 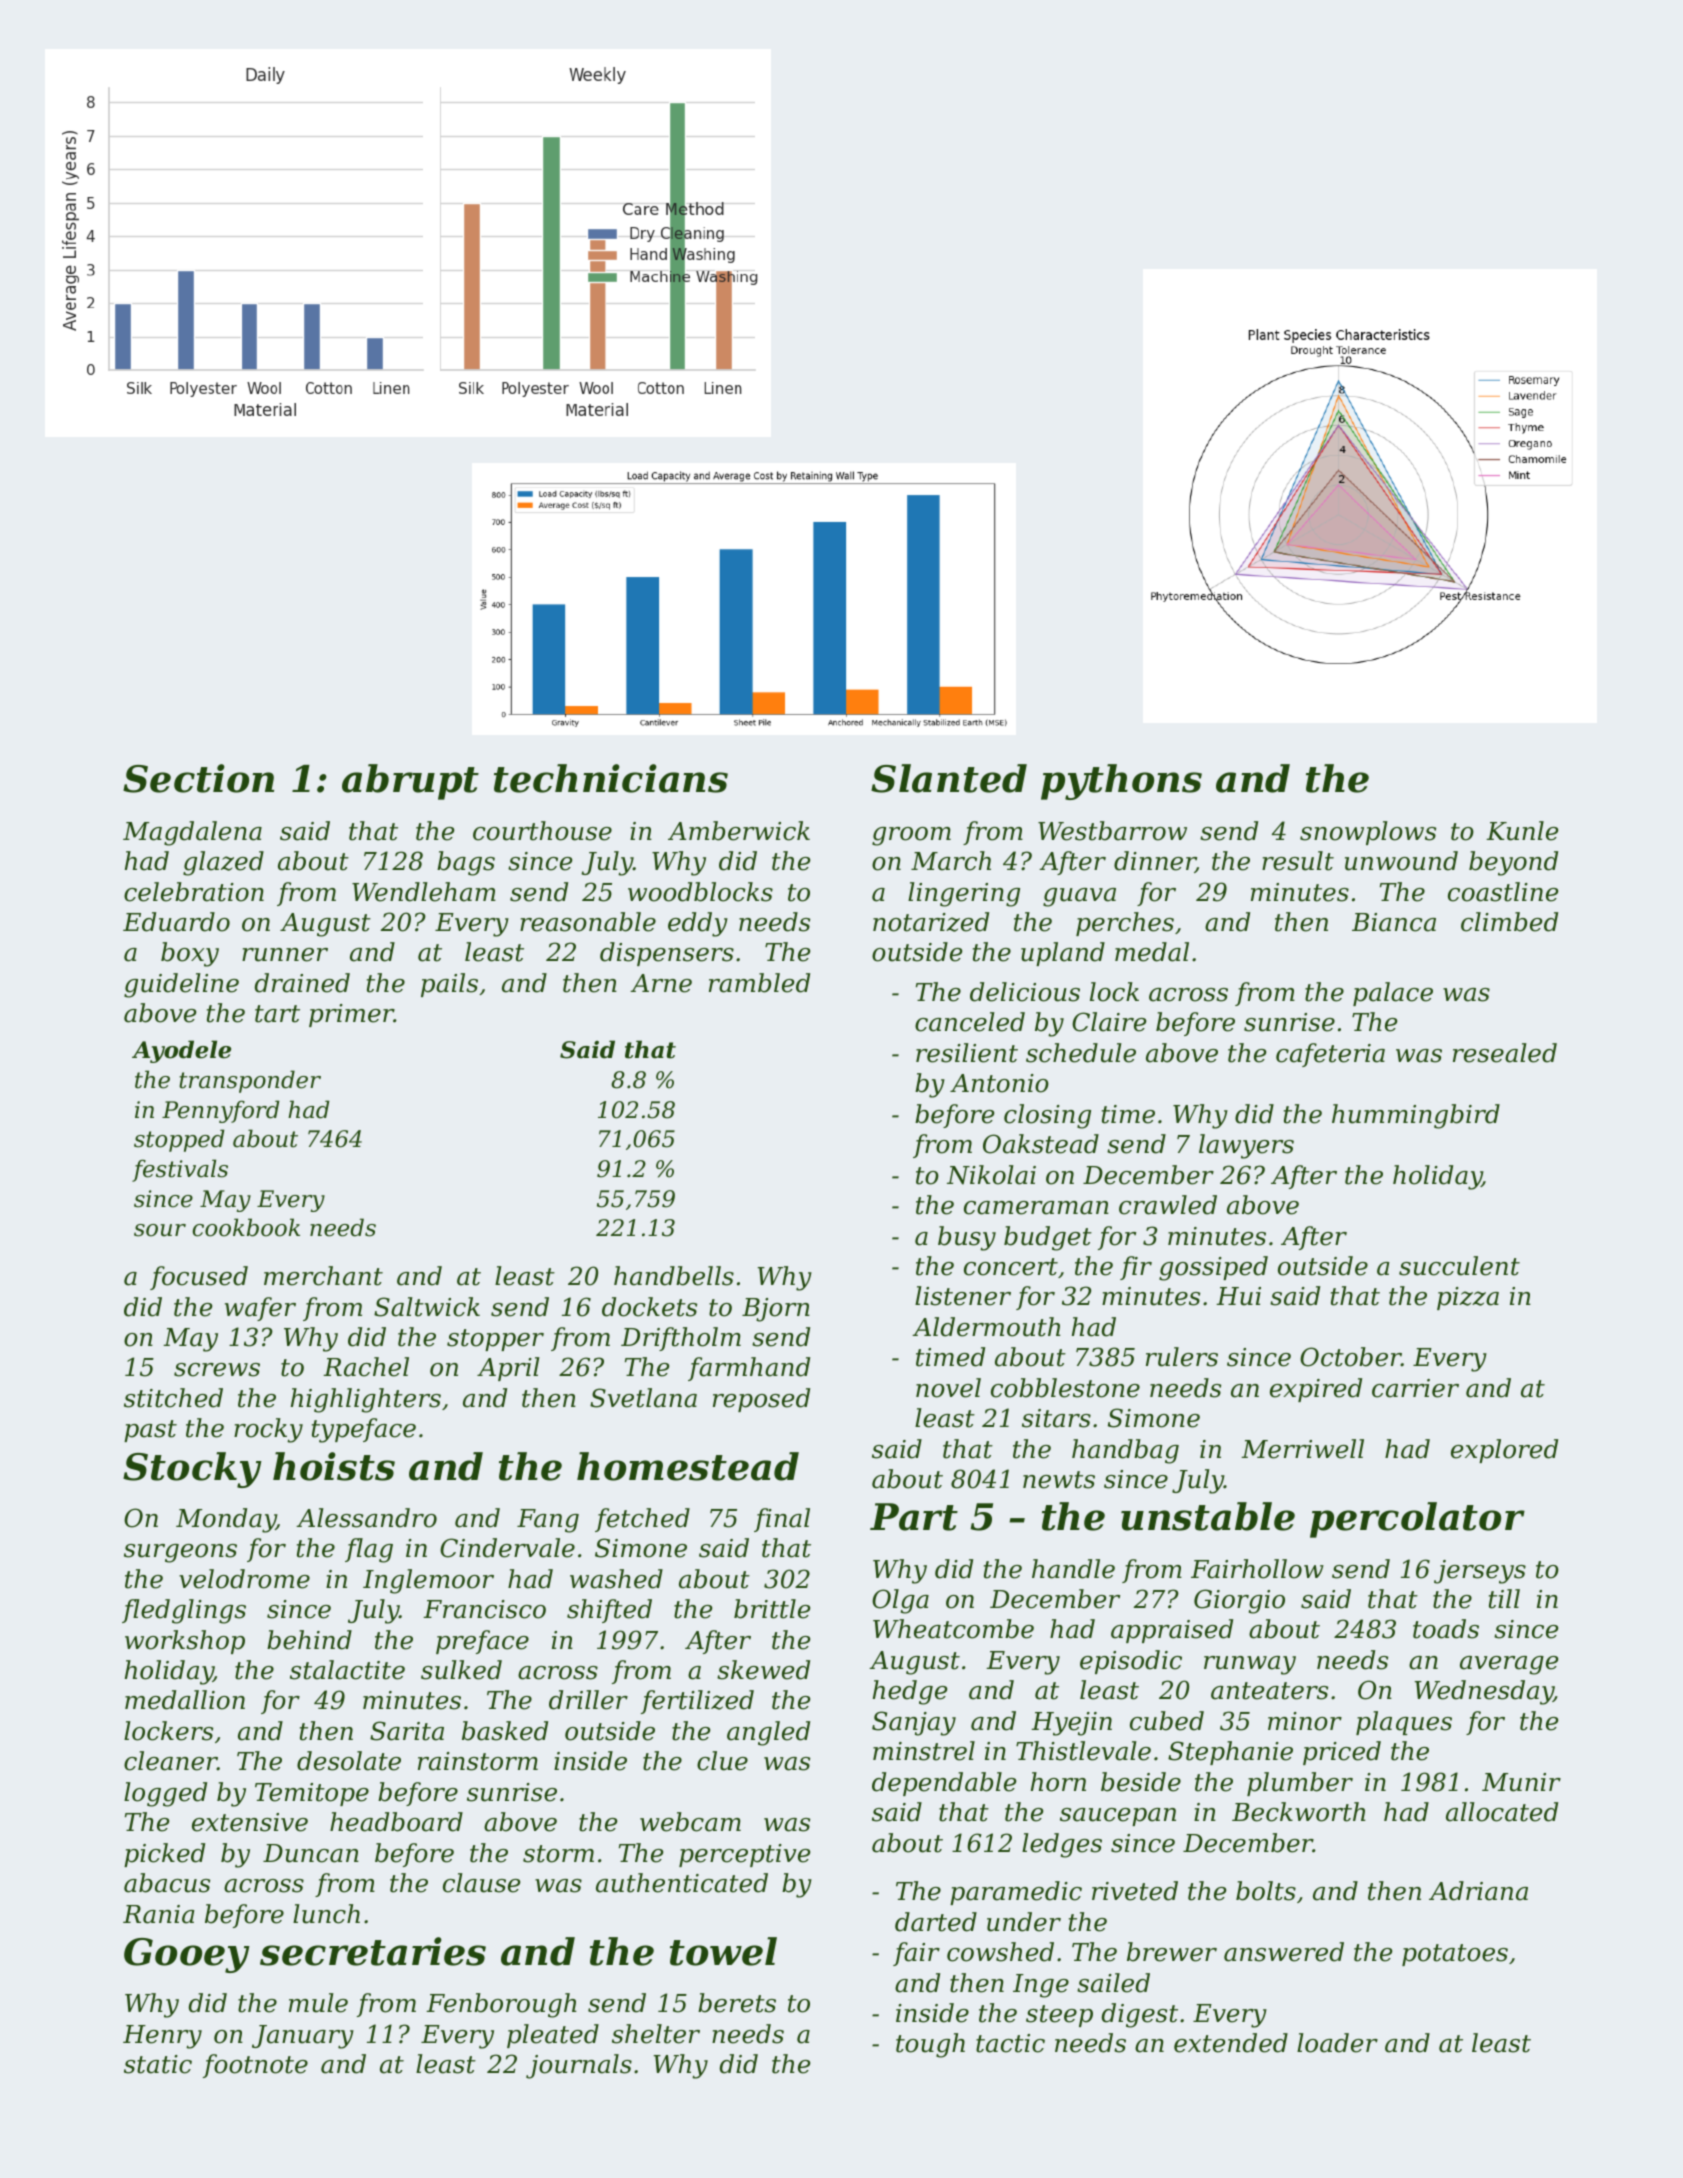 What do you see at coordinates (285, 955) in the screenshot?
I see `runner` at bounding box center [285, 955].
